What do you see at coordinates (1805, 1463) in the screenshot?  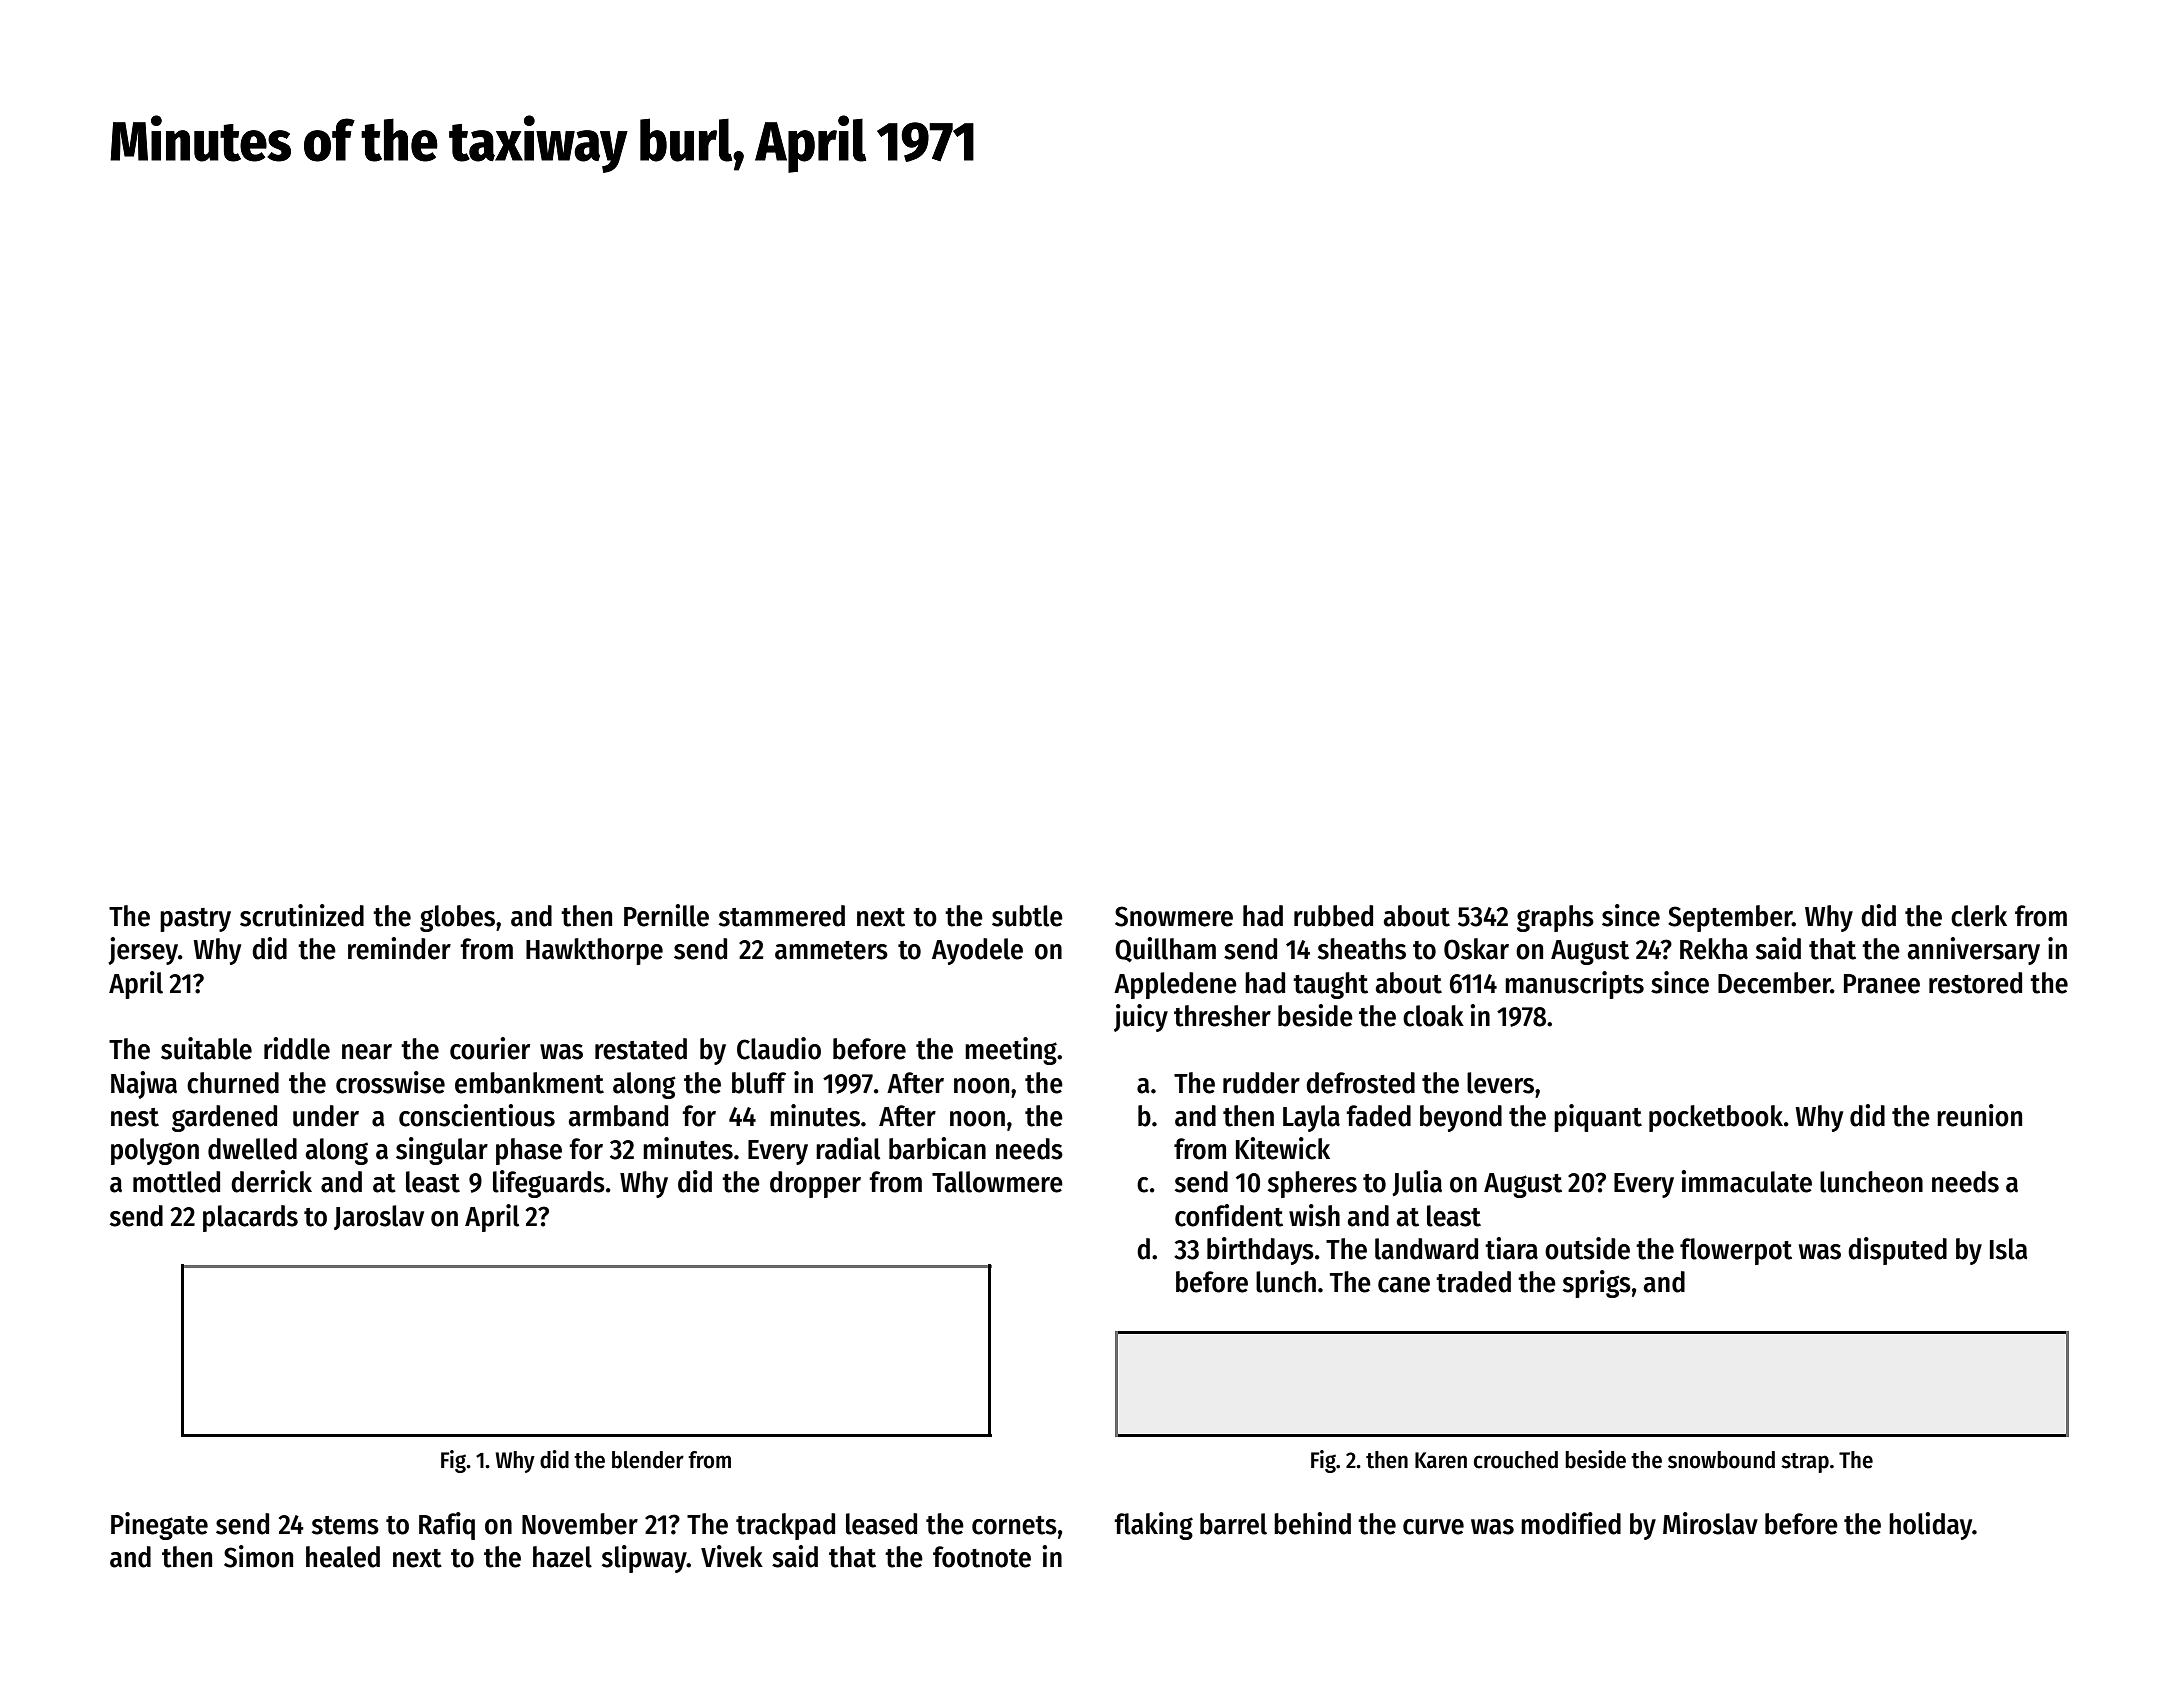 I see `strap` at bounding box center [1805, 1463].
